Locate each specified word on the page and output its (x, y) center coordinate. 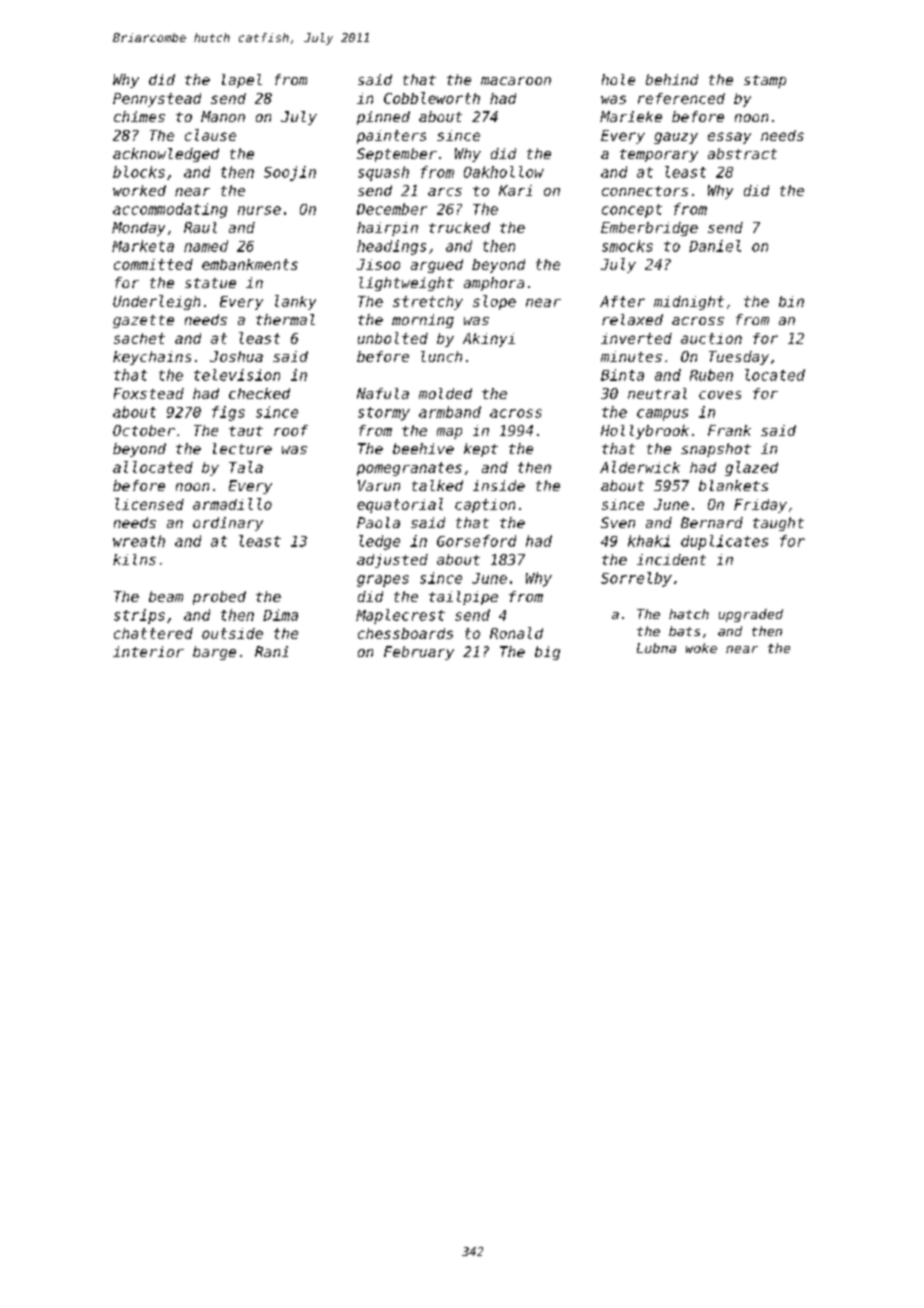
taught (778, 524)
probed (219, 598)
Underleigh (156, 302)
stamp (765, 81)
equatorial (400, 505)
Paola (378, 522)
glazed (751, 468)
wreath (139, 541)
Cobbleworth (432, 98)
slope (494, 302)
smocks (627, 246)
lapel (242, 81)
